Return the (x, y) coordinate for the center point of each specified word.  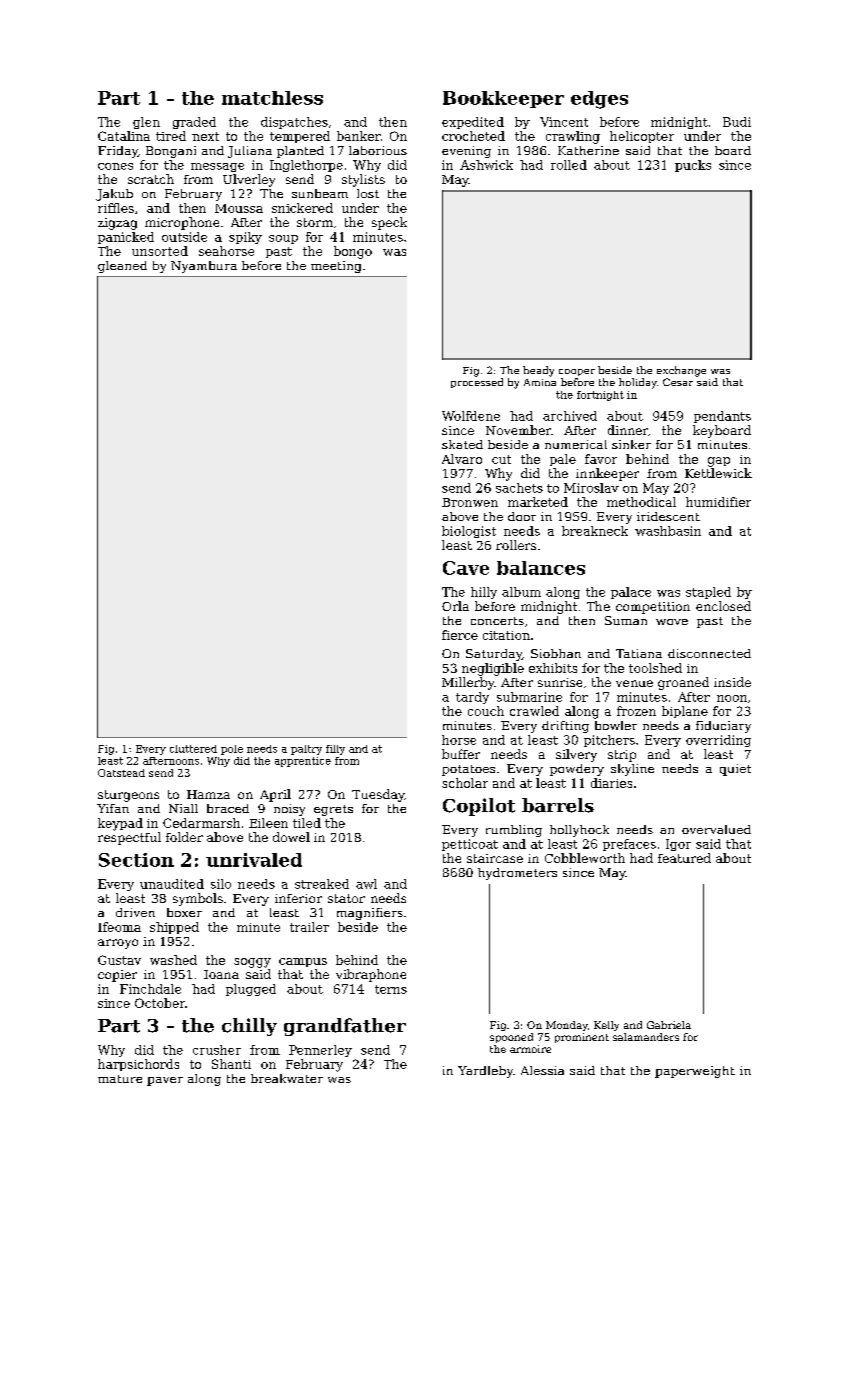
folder (184, 837)
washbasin (668, 531)
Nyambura (204, 267)
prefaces (629, 845)
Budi (737, 122)
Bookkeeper (503, 99)
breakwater (287, 1078)
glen (146, 123)
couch (486, 711)
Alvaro (462, 459)
